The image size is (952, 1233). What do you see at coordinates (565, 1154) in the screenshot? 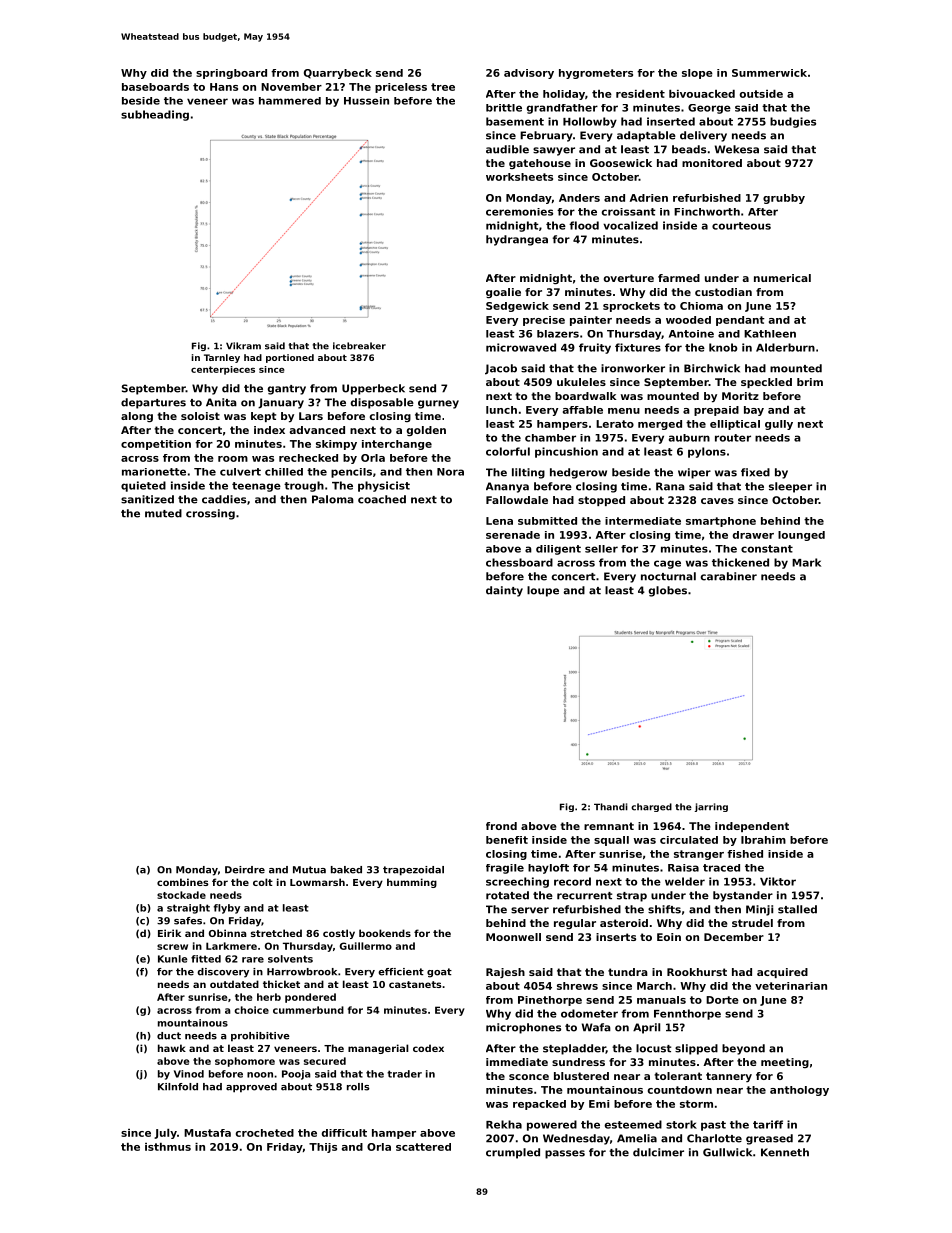
I see `passes` at bounding box center [565, 1154].
